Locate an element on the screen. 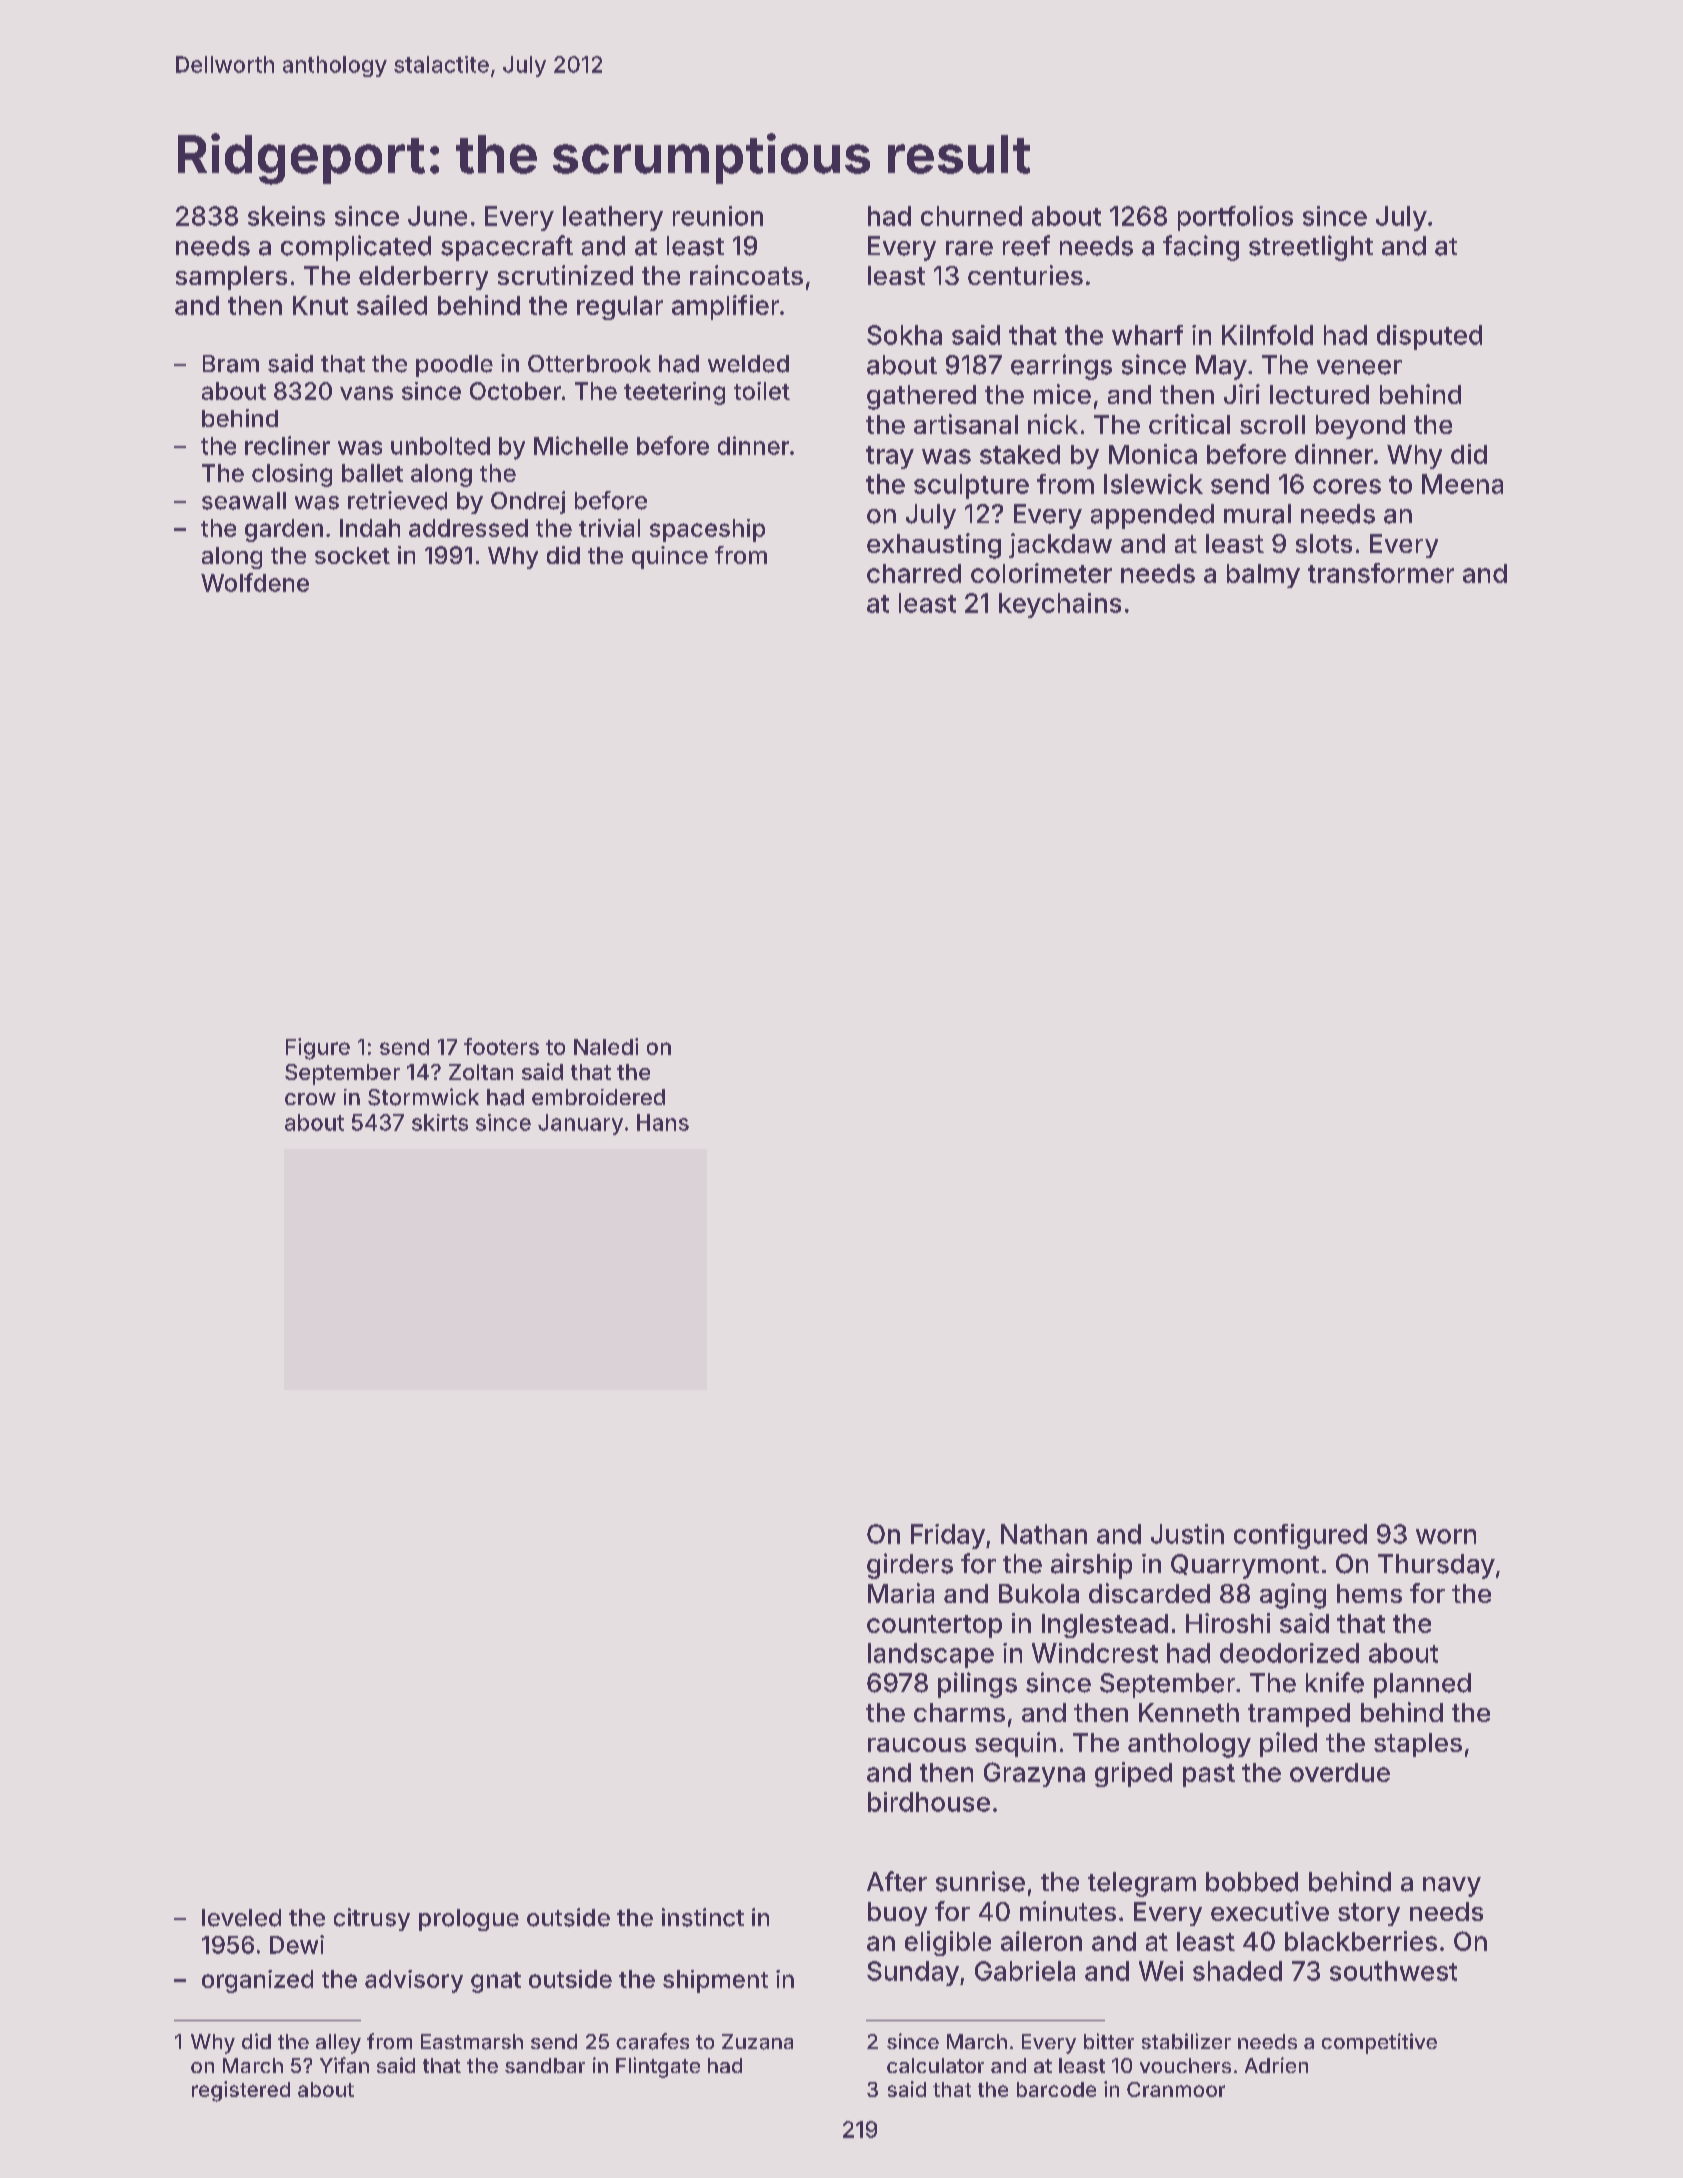 The image size is (1683, 2178). keychains is located at coordinates (1060, 605).
